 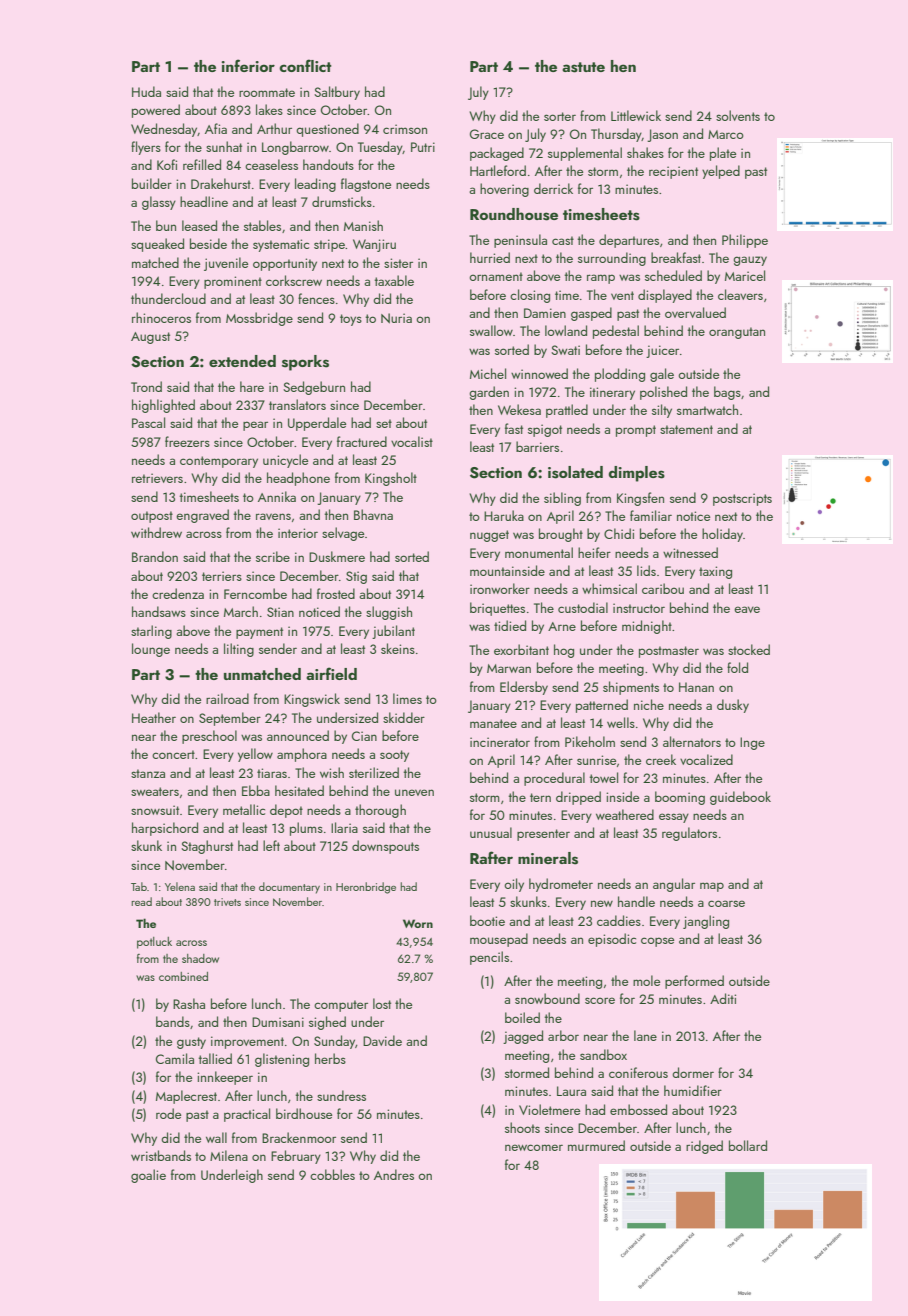 I want to click on cobbles, so click(x=332, y=1174).
